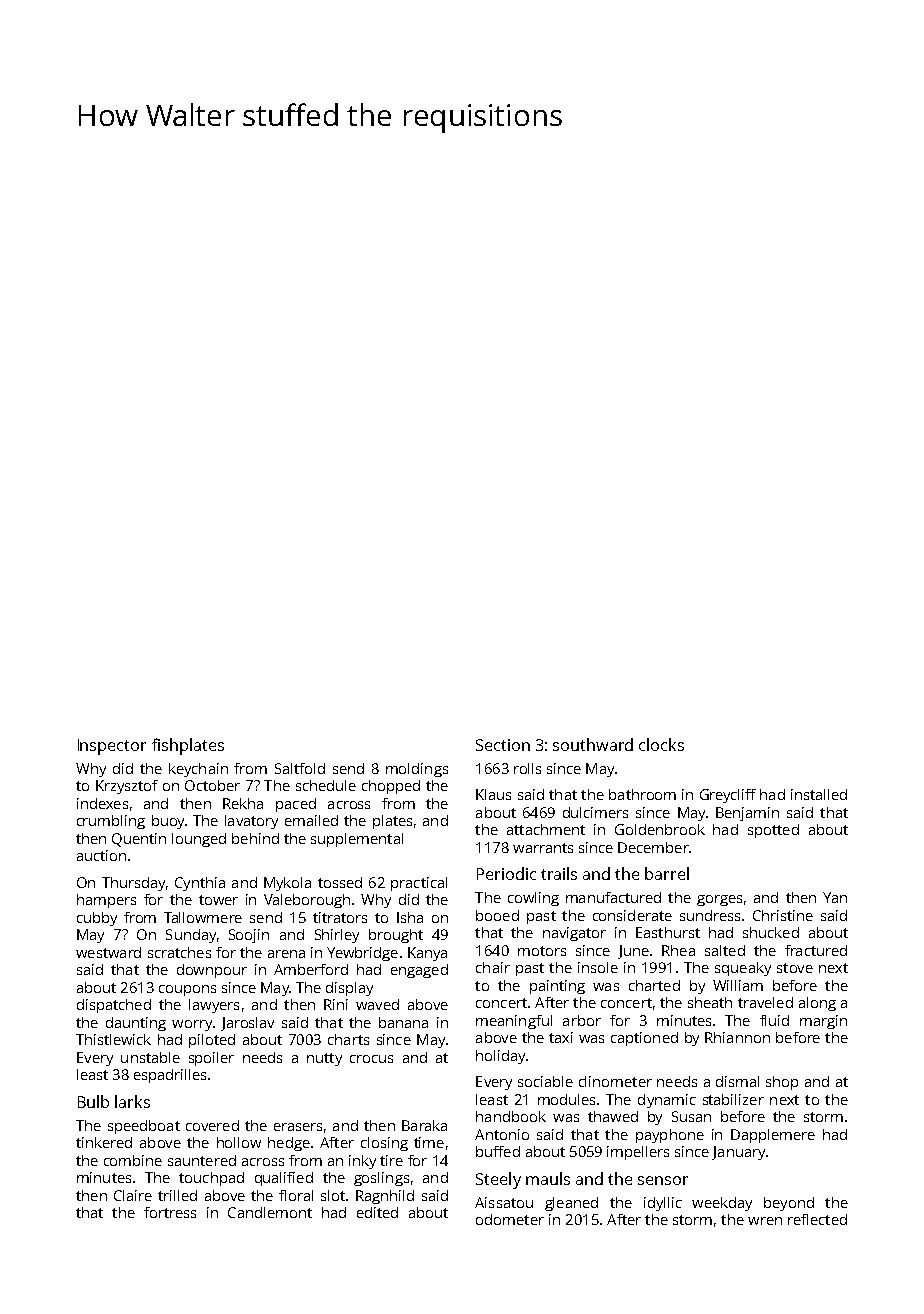 This image has width=924, height=1314. What do you see at coordinates (783, 915) in the image?
I see `Christine` at bounding box center [783, 915].
